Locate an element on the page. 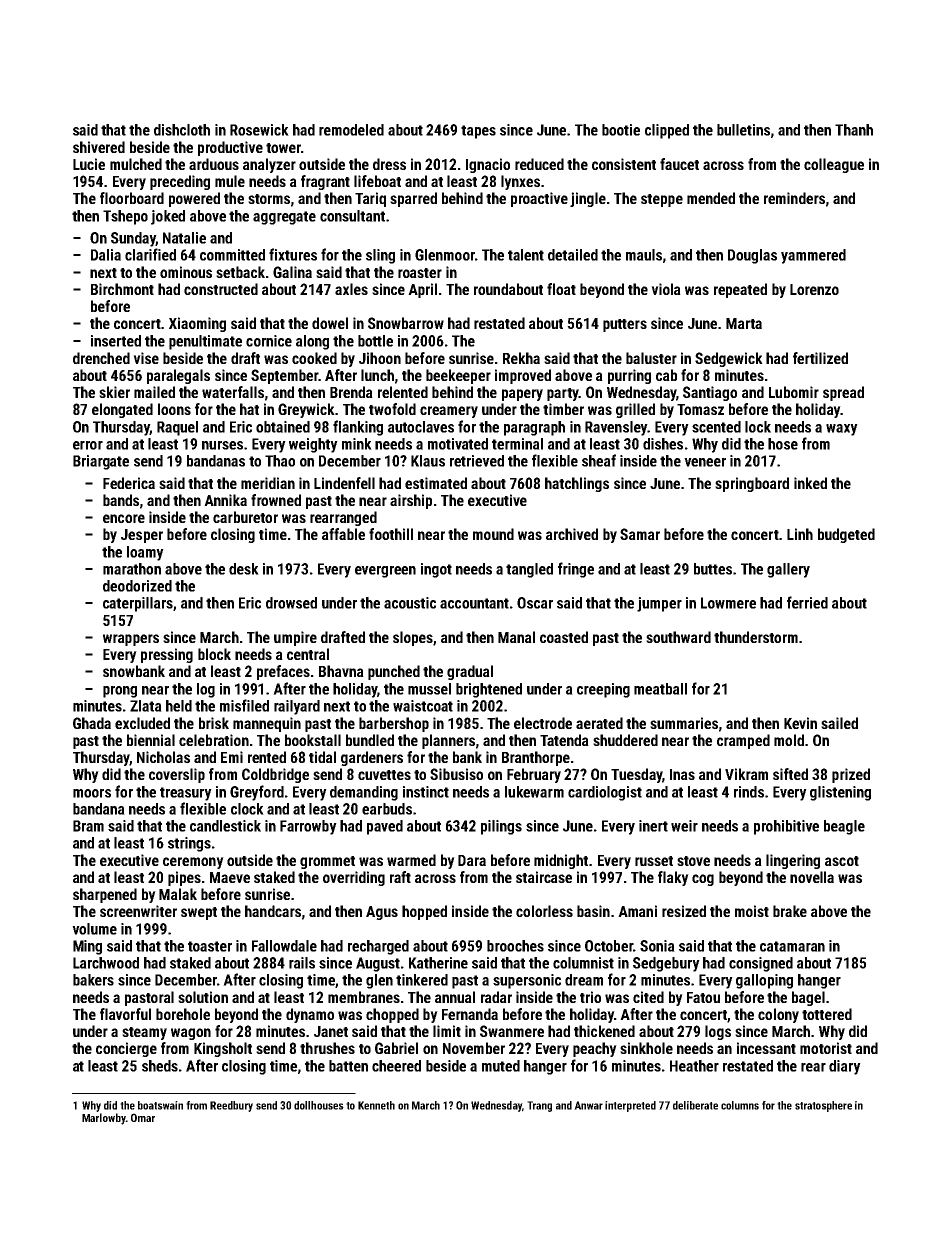 The image size is (952, 1233). Thanh is located at coordinates (854, 130).
